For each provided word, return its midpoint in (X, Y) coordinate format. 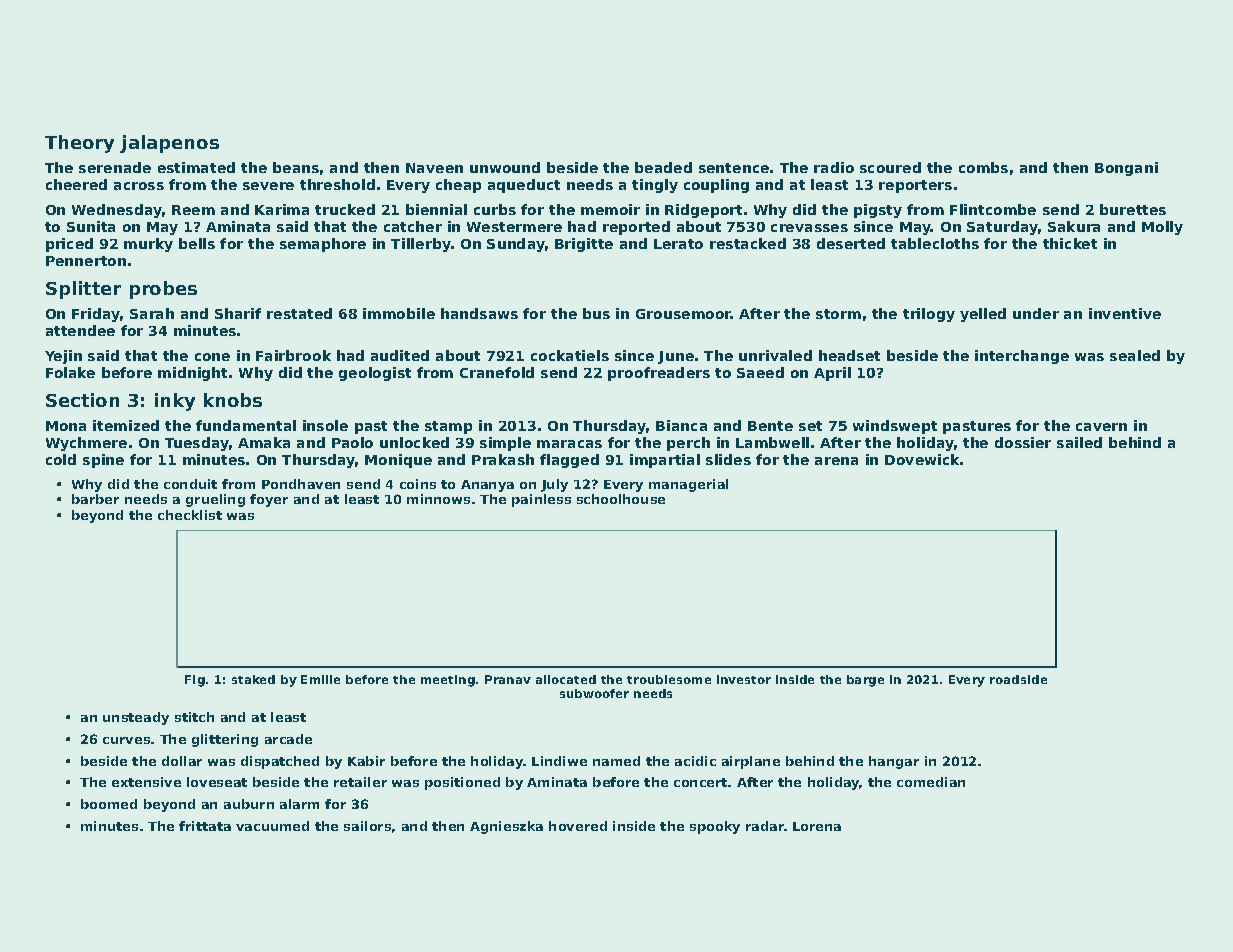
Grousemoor (683, 314)
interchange (1022, 357)
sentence (734, 168)
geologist (375, 374)
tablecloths (935, 243)
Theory (79, 144)
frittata (205, 826)
